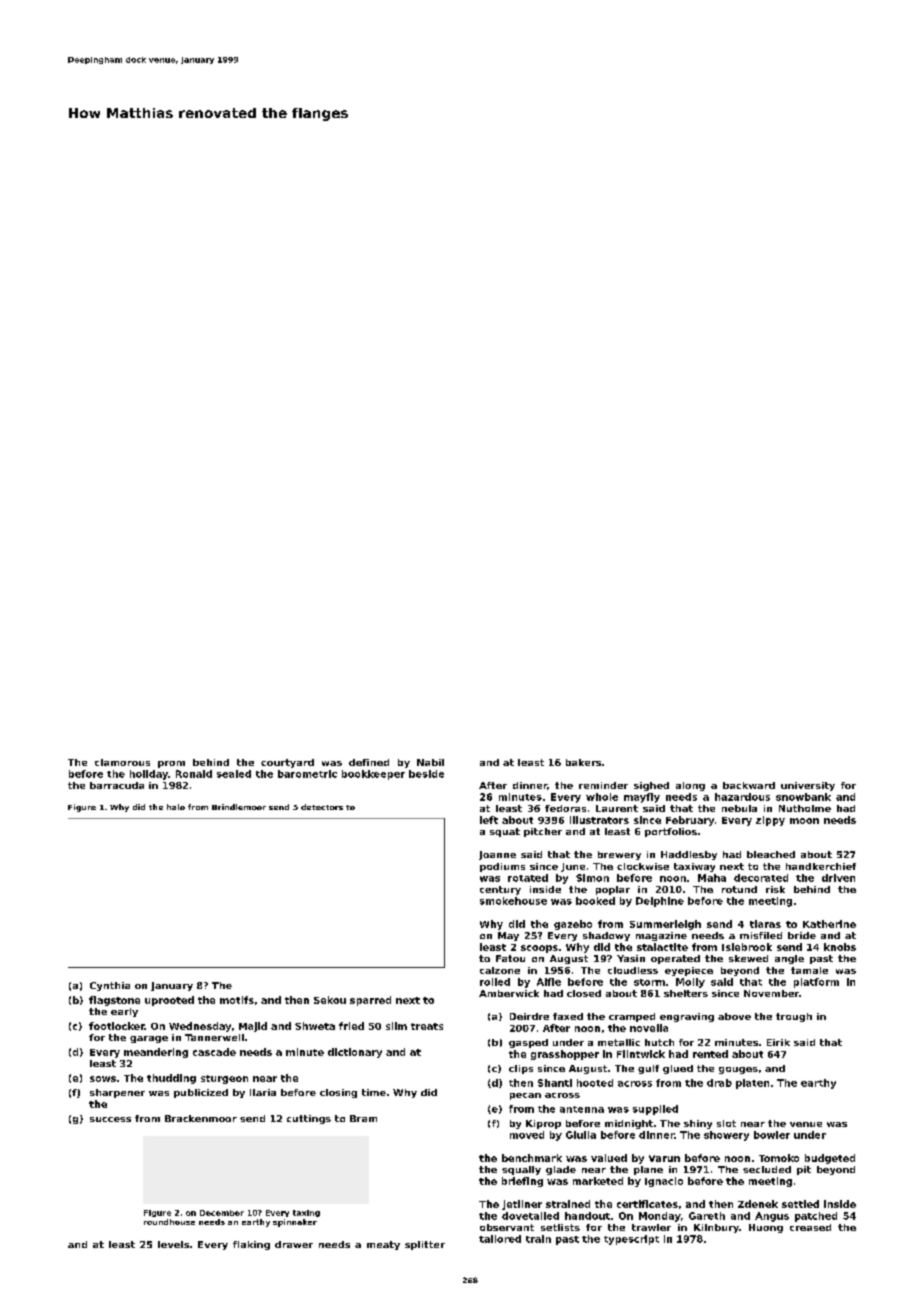 Image resolution: width=924 pixels, height=1308 pixels. Describe the element at coordinates (176, 807) in the image. I see `halo` at that location.
